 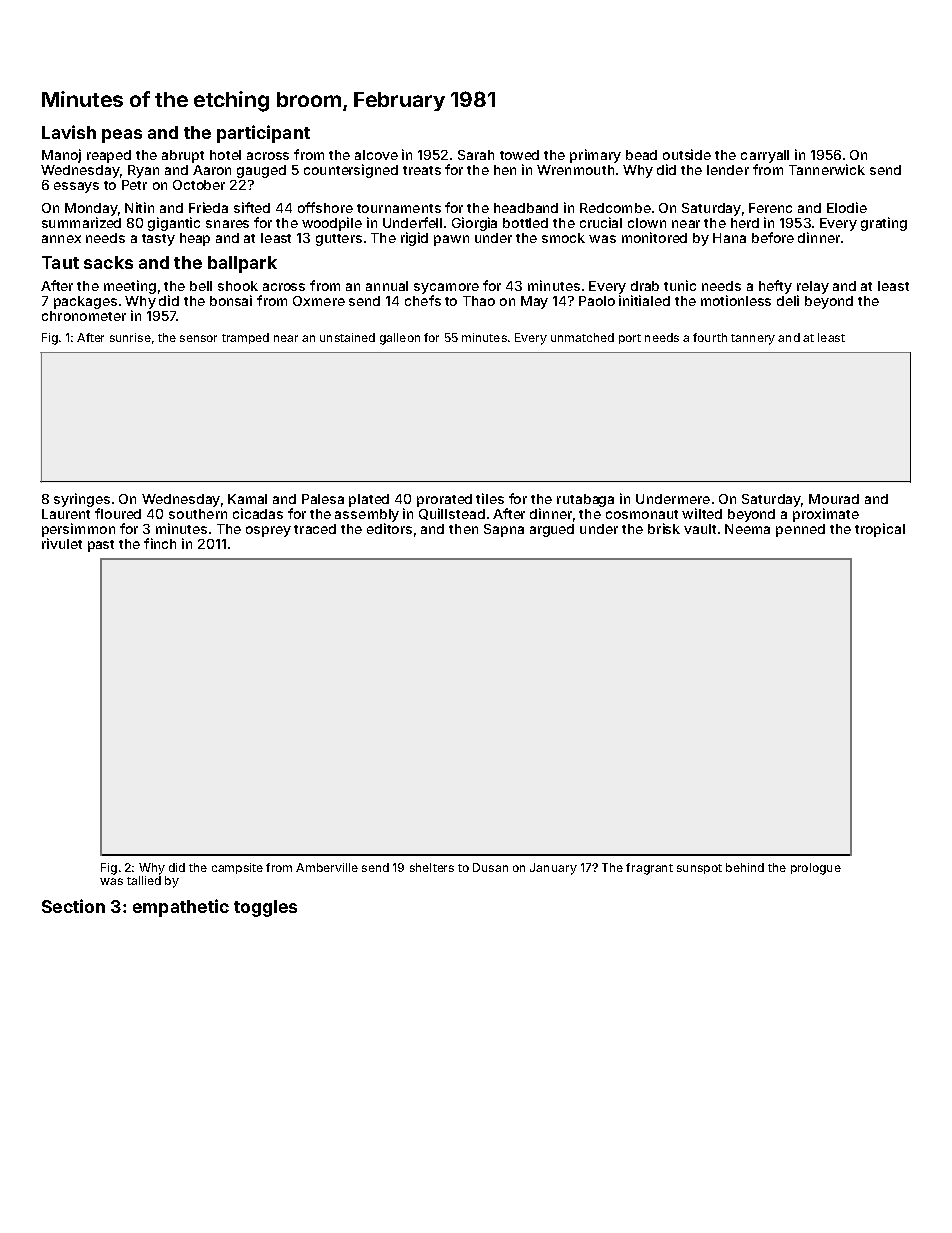 I want to click on rivulet, so click(x=62, y=543).
